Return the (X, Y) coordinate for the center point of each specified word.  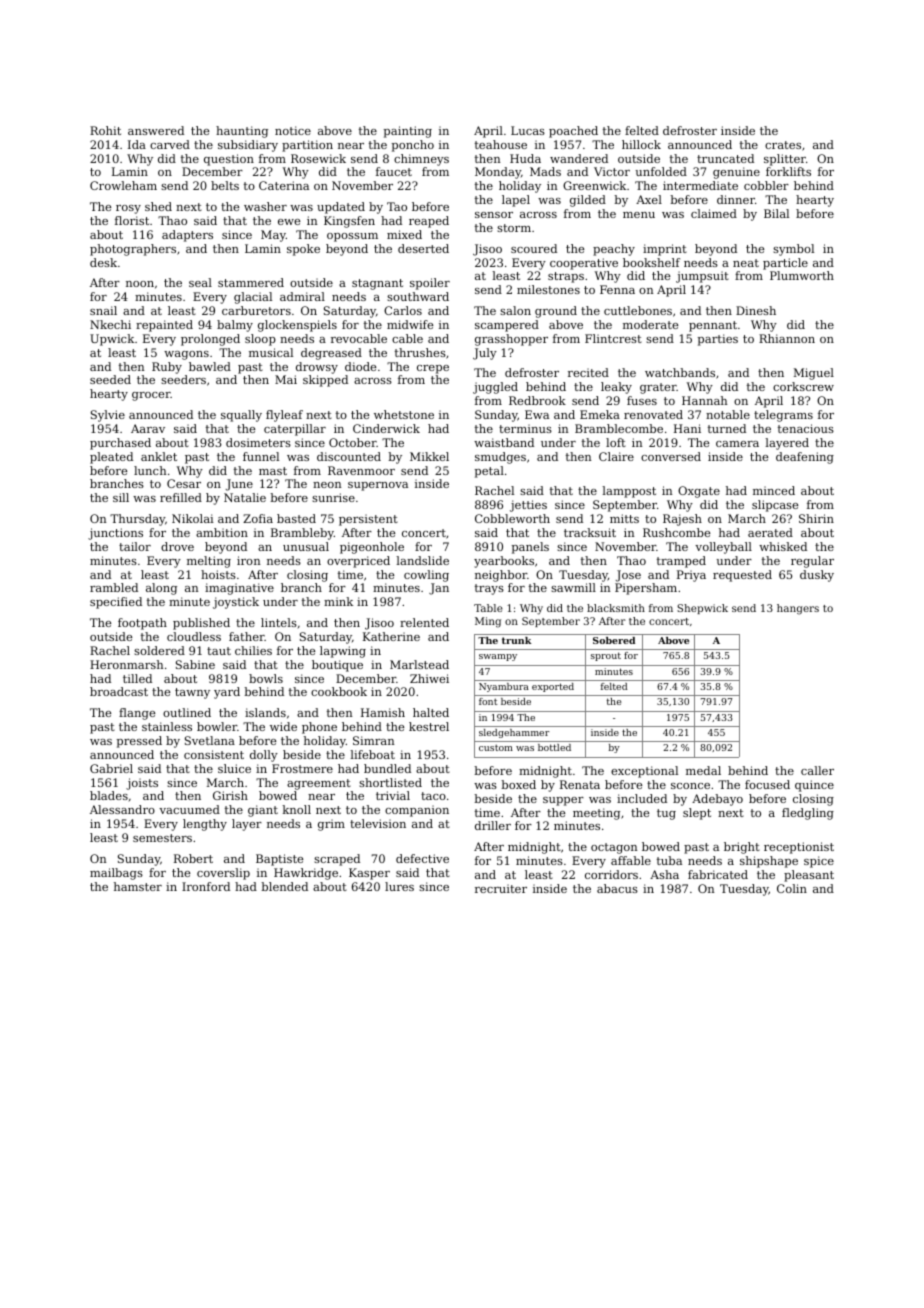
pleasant (809, 876)
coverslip (223, 874)
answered (156, 130)
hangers (798, 609)
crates (783, 145)
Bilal (776, 213)
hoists (218, 574)
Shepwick (702, 609)
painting (408, 132)
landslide (422, 560)
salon (515, 310)
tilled (137, 678)
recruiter (501, 888)
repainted (164, 326)
